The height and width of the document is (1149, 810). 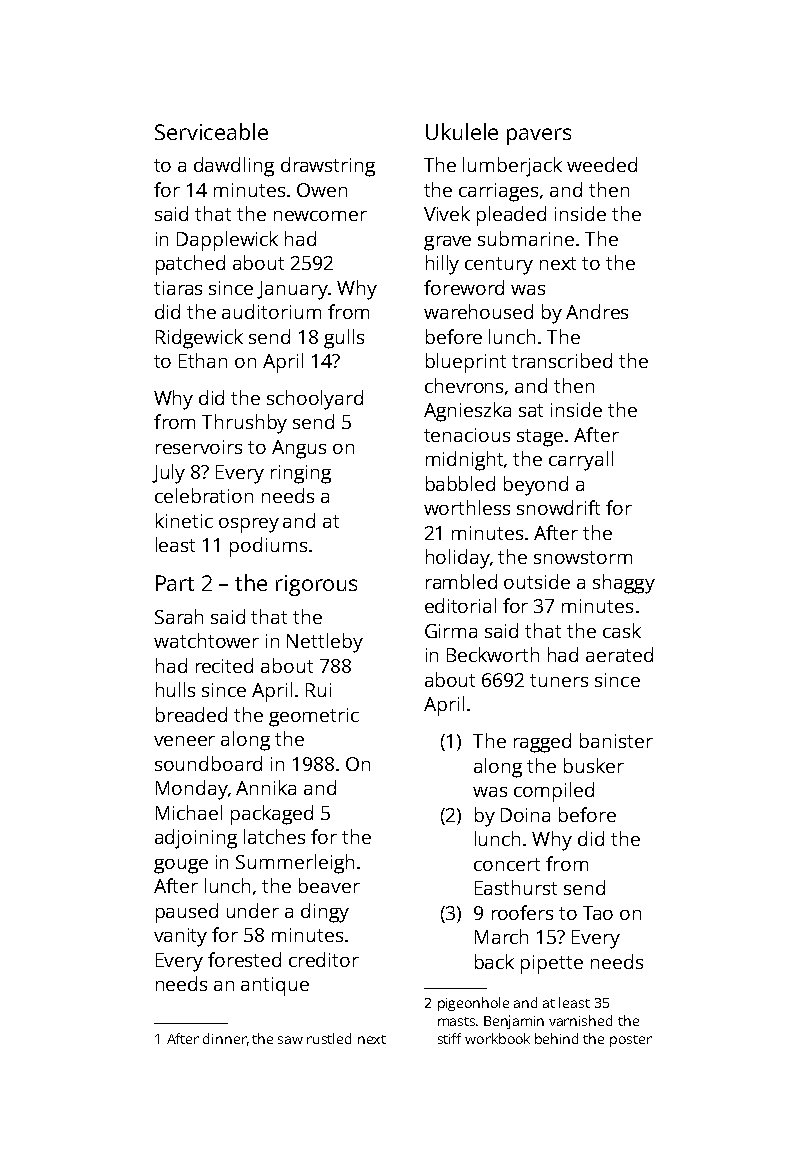 I want to click on poster, so click(x=631, y=1041).
